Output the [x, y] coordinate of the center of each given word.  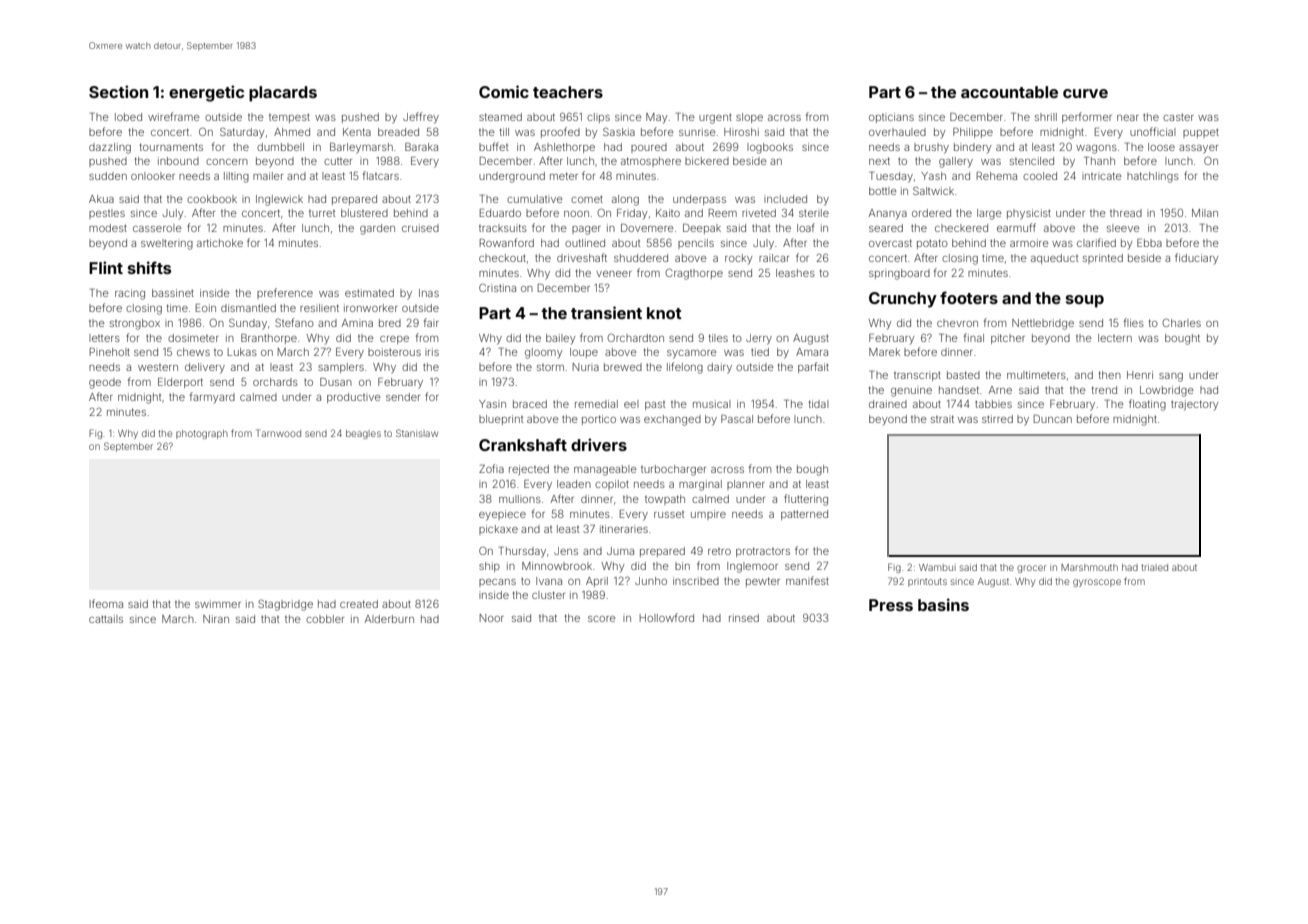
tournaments [171, 147]
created [359, 604]
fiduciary [1196, 258]
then [1110, 375]
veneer [614, 274]
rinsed [744, 618]
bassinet [173, 293]
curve [1085, 93]
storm [550, 367]
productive [354, 398]
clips [598, 118]
